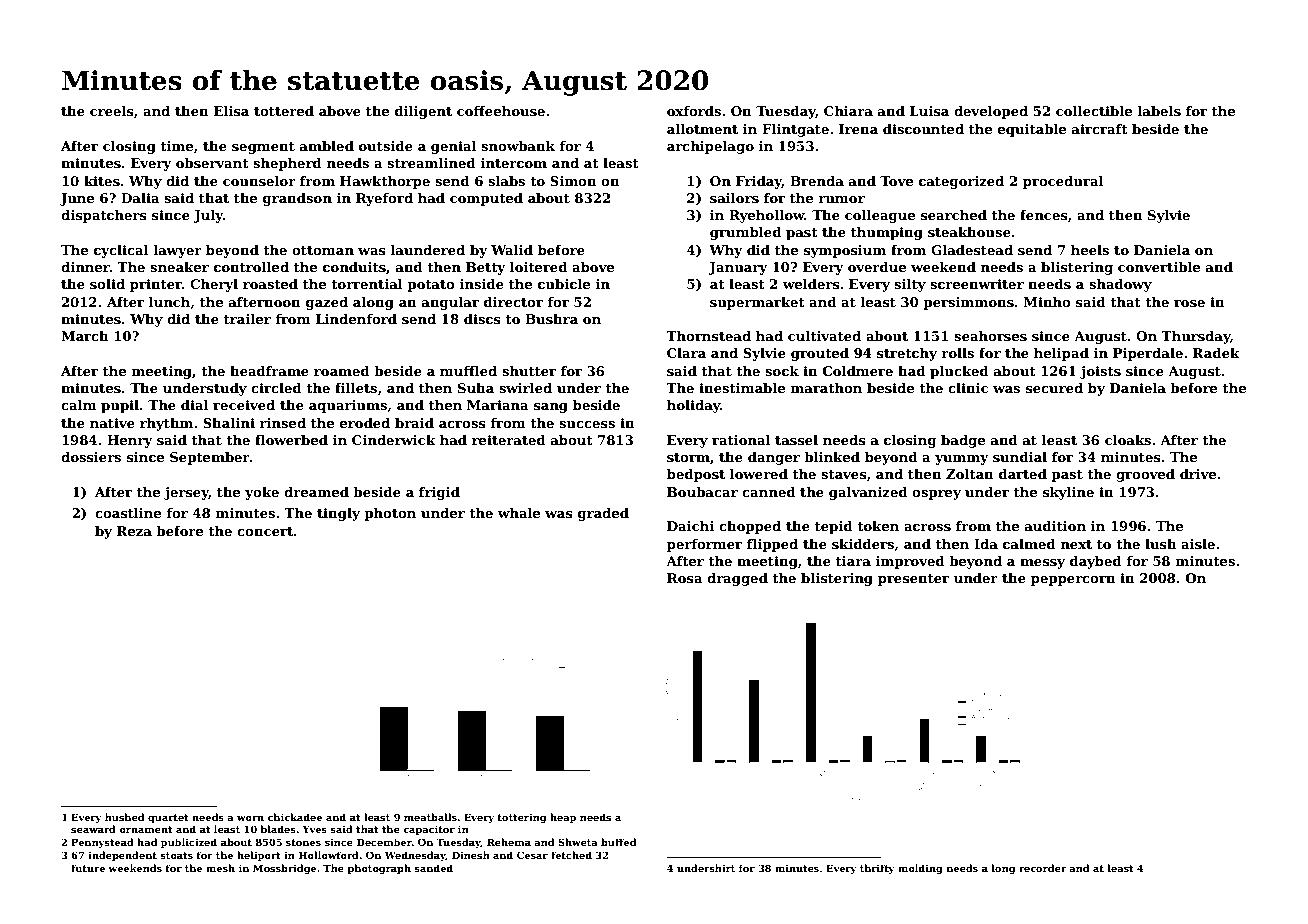 This screenshot has width=1308, height=924. Describe the element at coordinates (1043, 215) in the screenshot. I see `fences` at that location.
